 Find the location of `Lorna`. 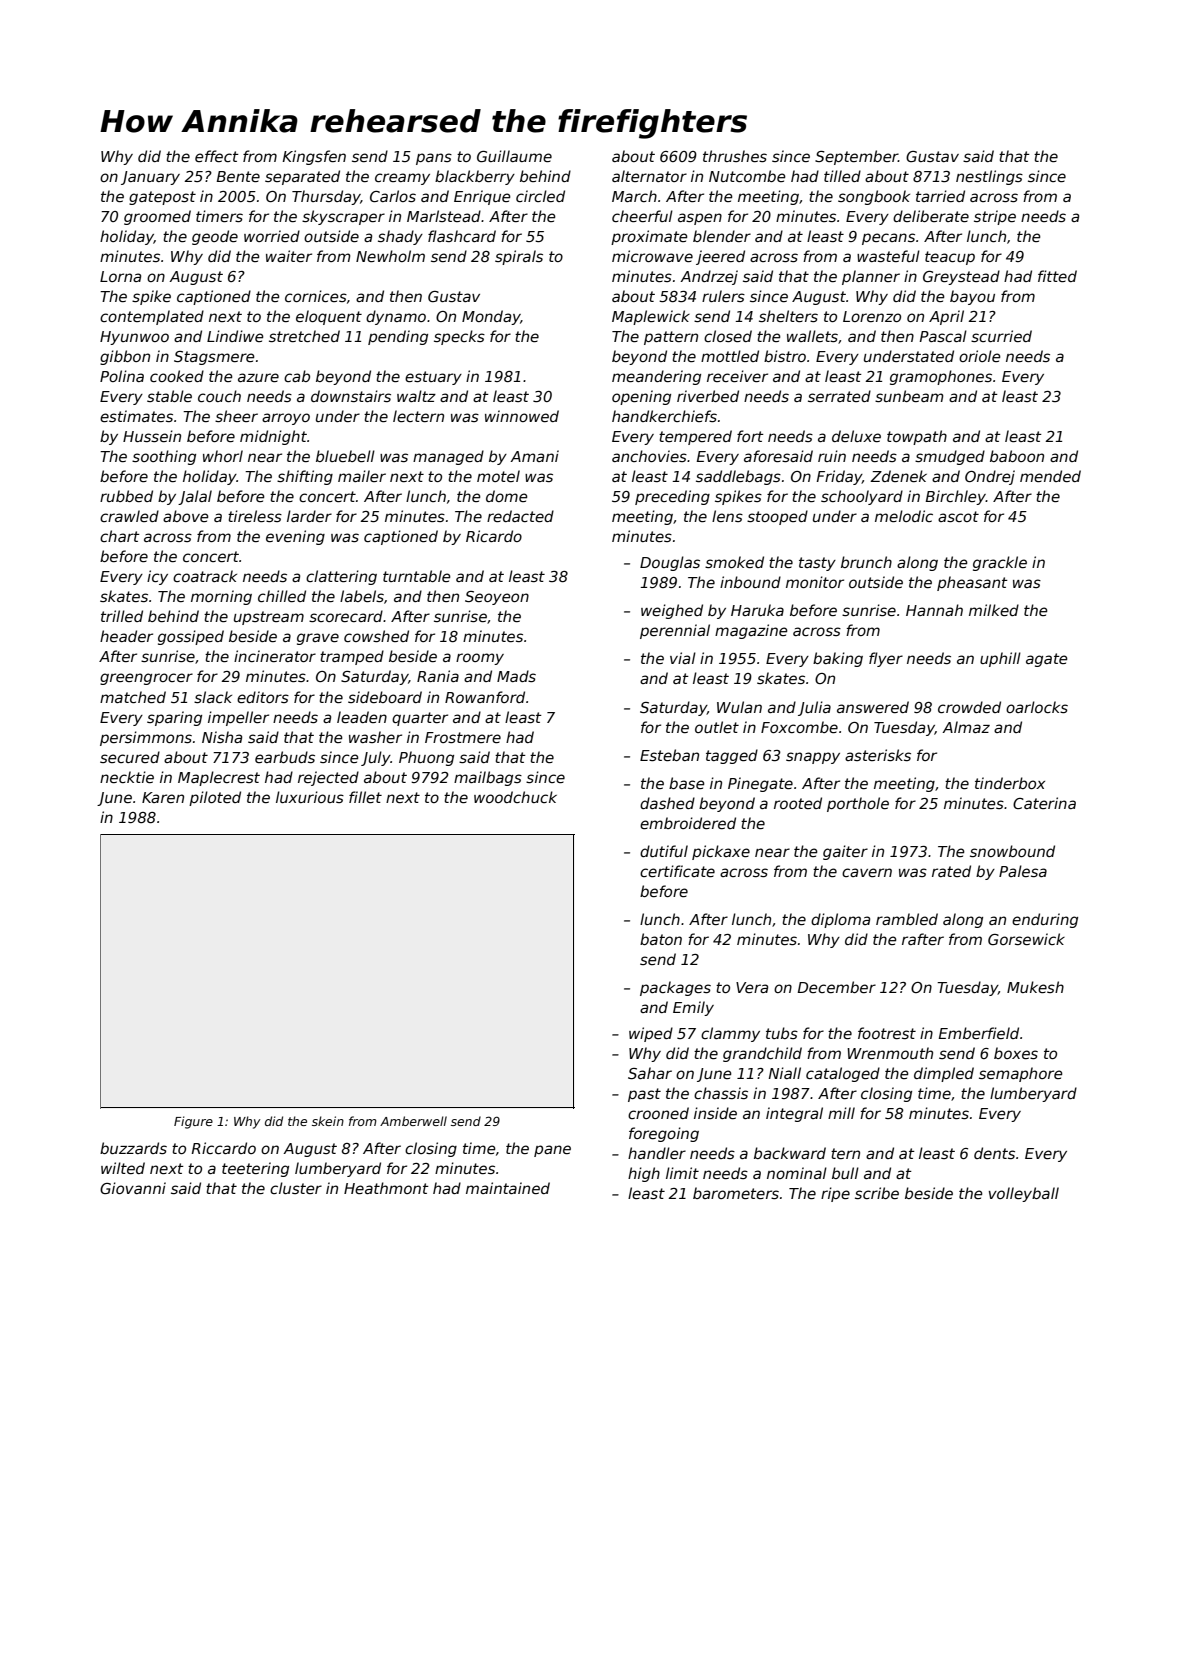

Lorna is located at coordinates (120, 276).
